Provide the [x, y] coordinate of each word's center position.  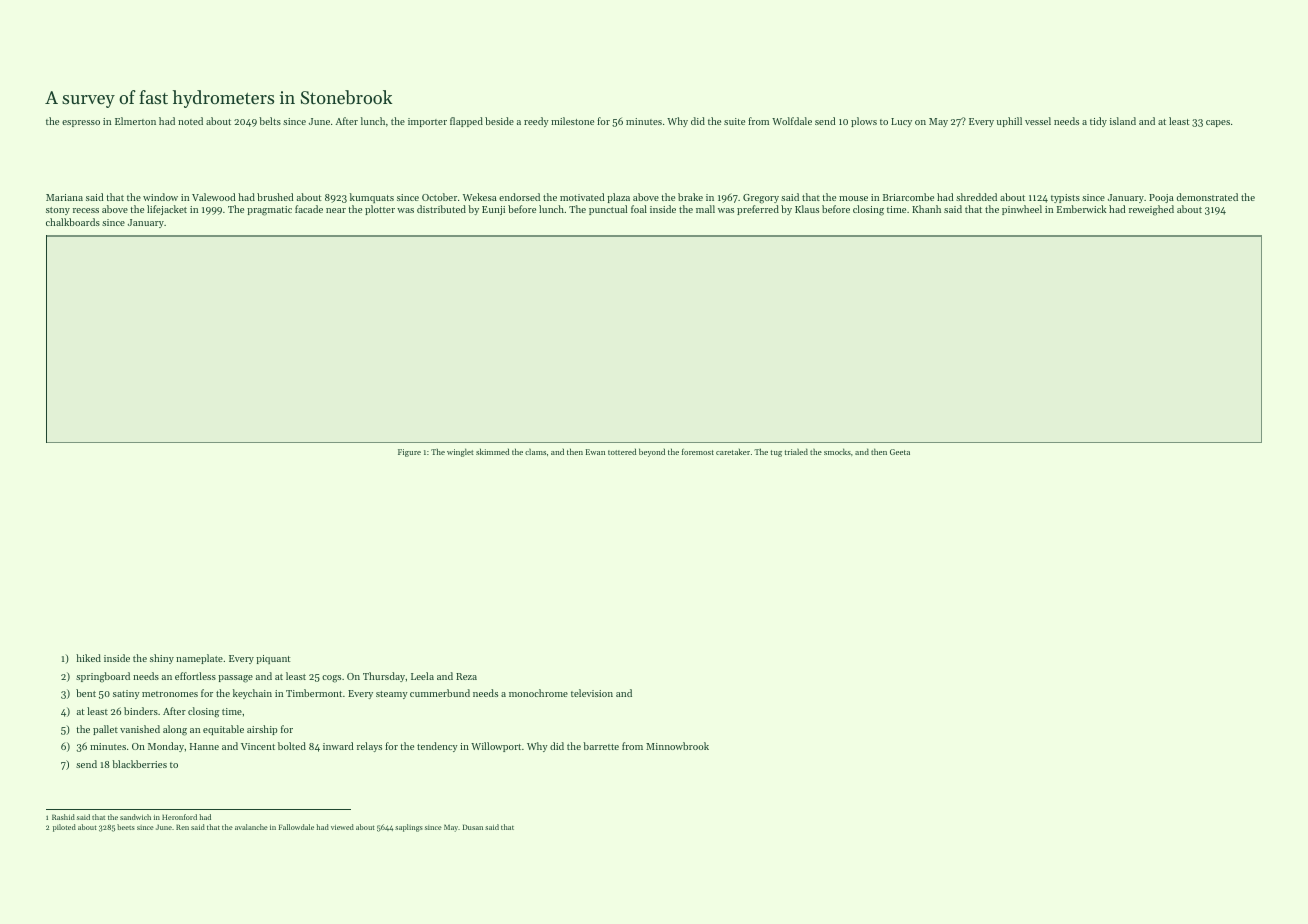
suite [734, 121]
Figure [409, 453]
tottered [622, 451]
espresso [81, 123]
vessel [1038, 121]
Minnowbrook [677, 746]
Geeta [900, 452]
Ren [182, 827]
